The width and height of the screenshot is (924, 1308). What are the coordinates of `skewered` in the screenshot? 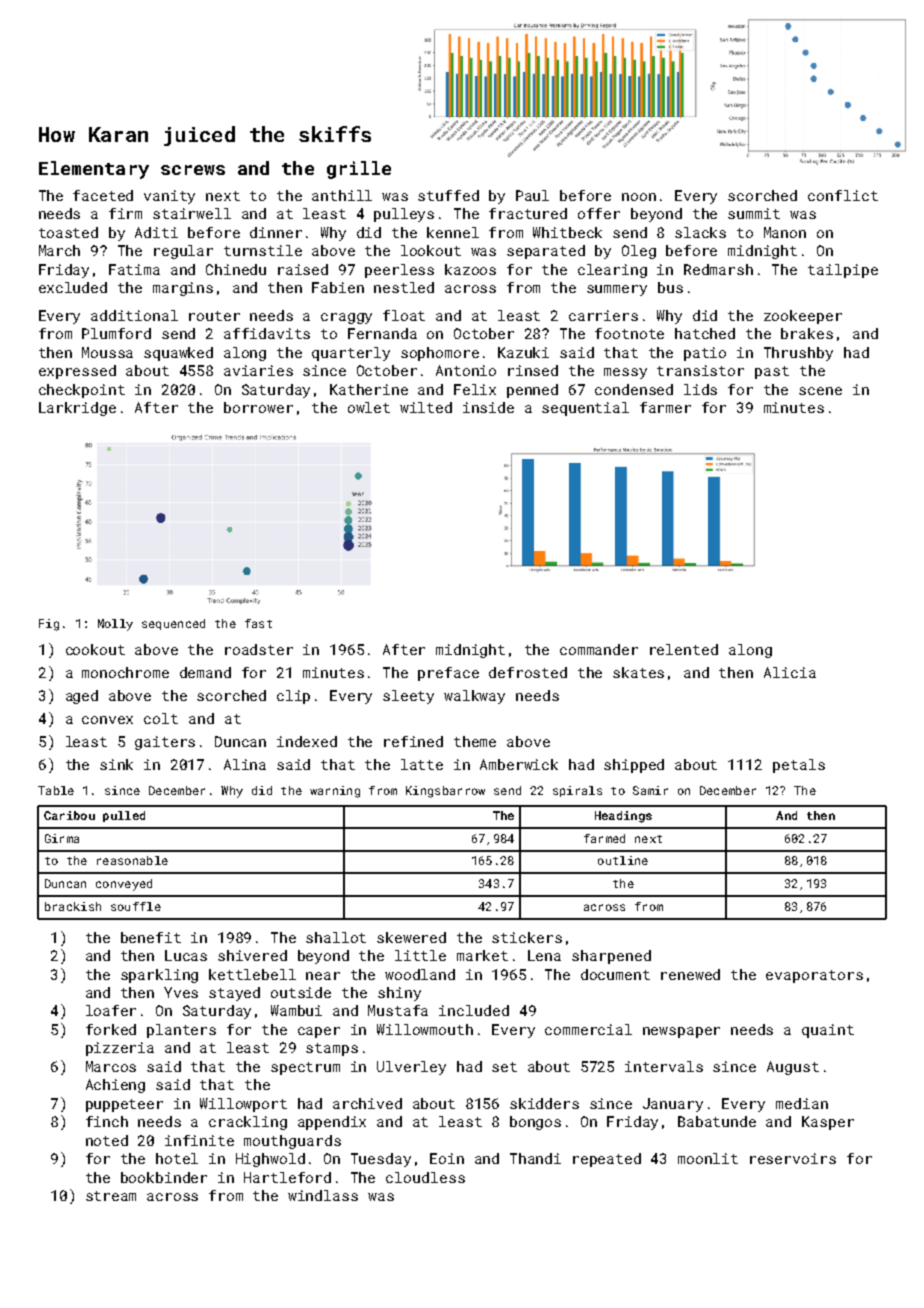 It's located at (411, 937).
